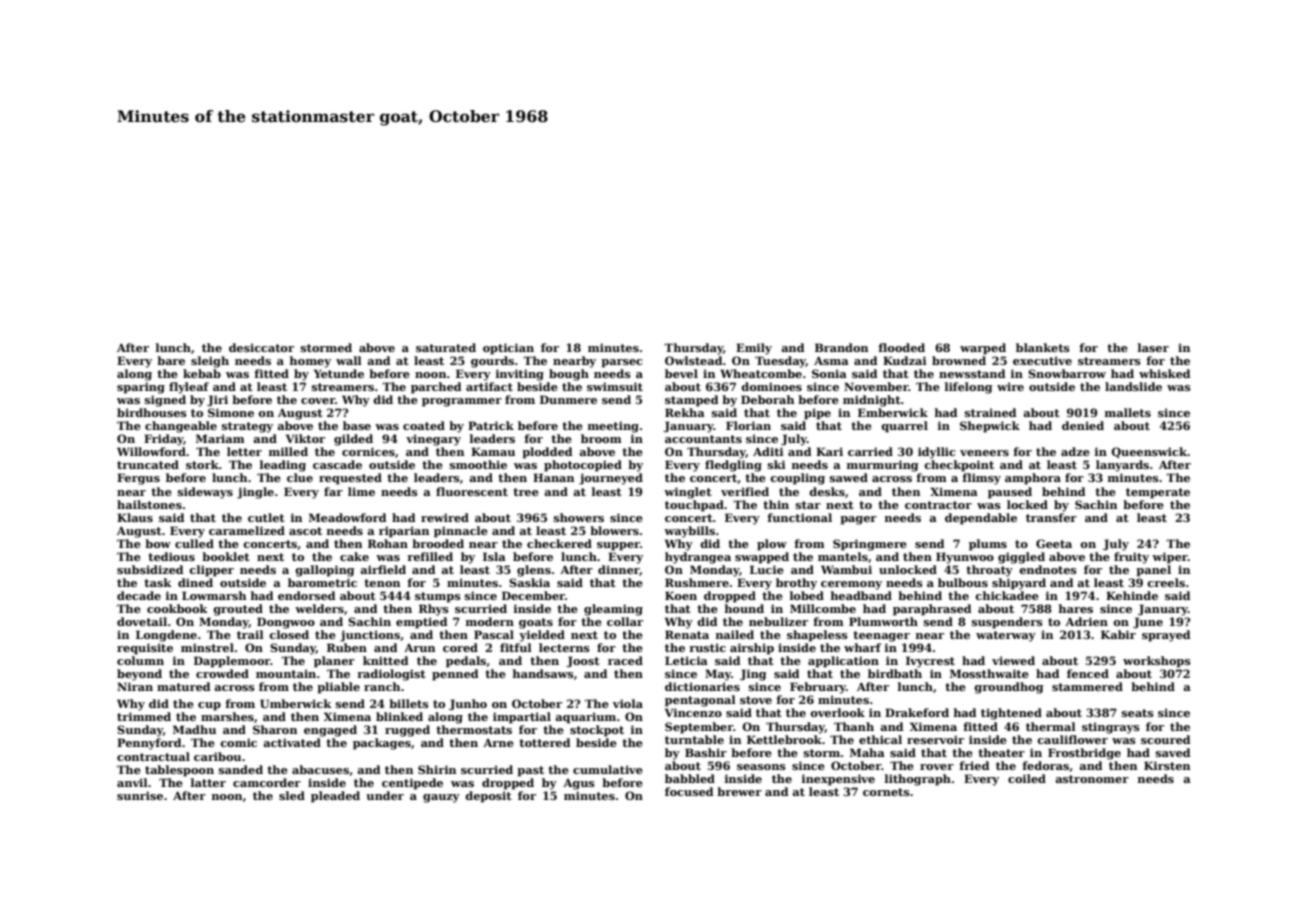  What do you see at coordinates (530, 771) in the screenshot?
I see `past` at bounding box center [530, 771].
